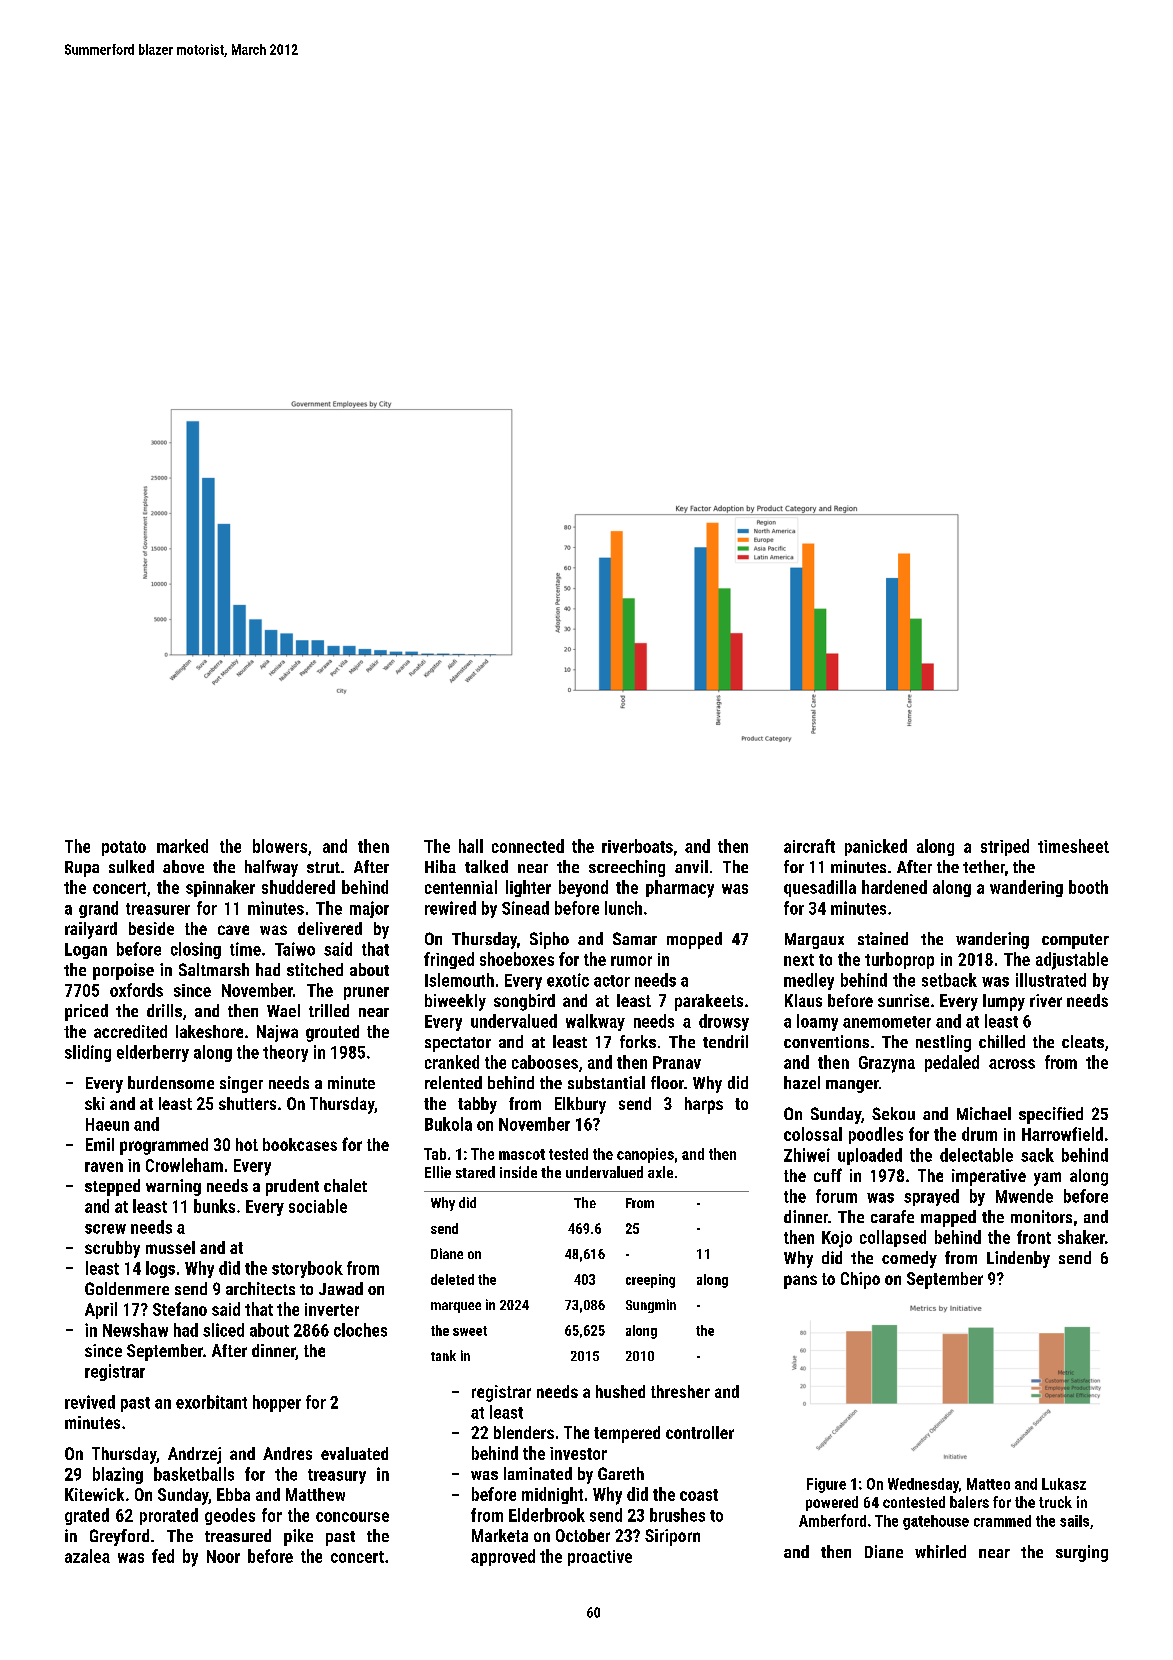 The width and height of the screenshot is (1173, 1660). Describe the element at coordinates (700, 1432) in the screenshot. I see `controller` at that location.
